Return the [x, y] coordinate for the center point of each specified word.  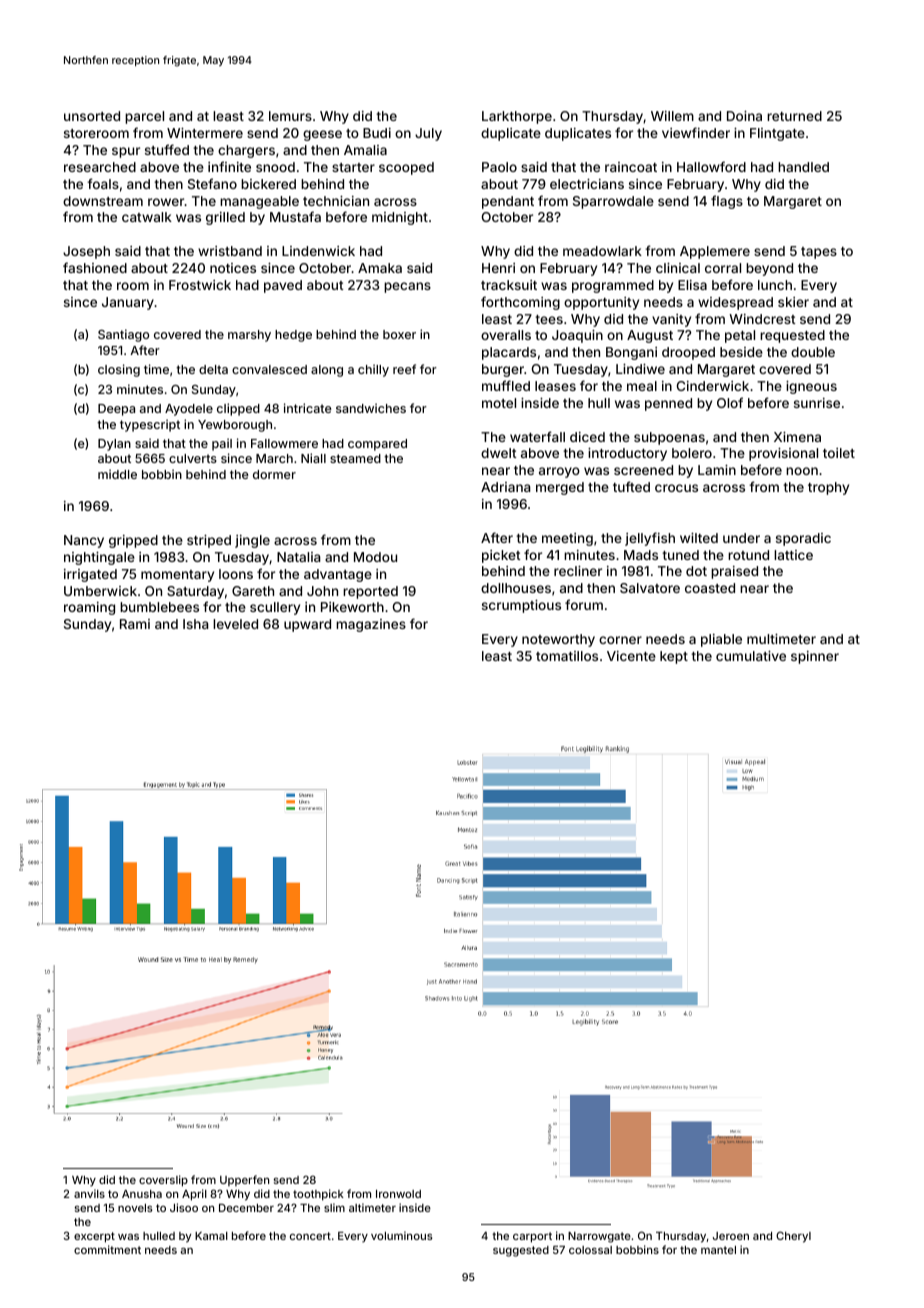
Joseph [86, 252]
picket [501, 556]
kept [674, 657]
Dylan [114, 445]
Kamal [211, 1236]
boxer [399, 334]
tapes [819, 253]
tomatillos [567, 656]
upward [307, 625]
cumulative [751, 656]
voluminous [401, 1235]
